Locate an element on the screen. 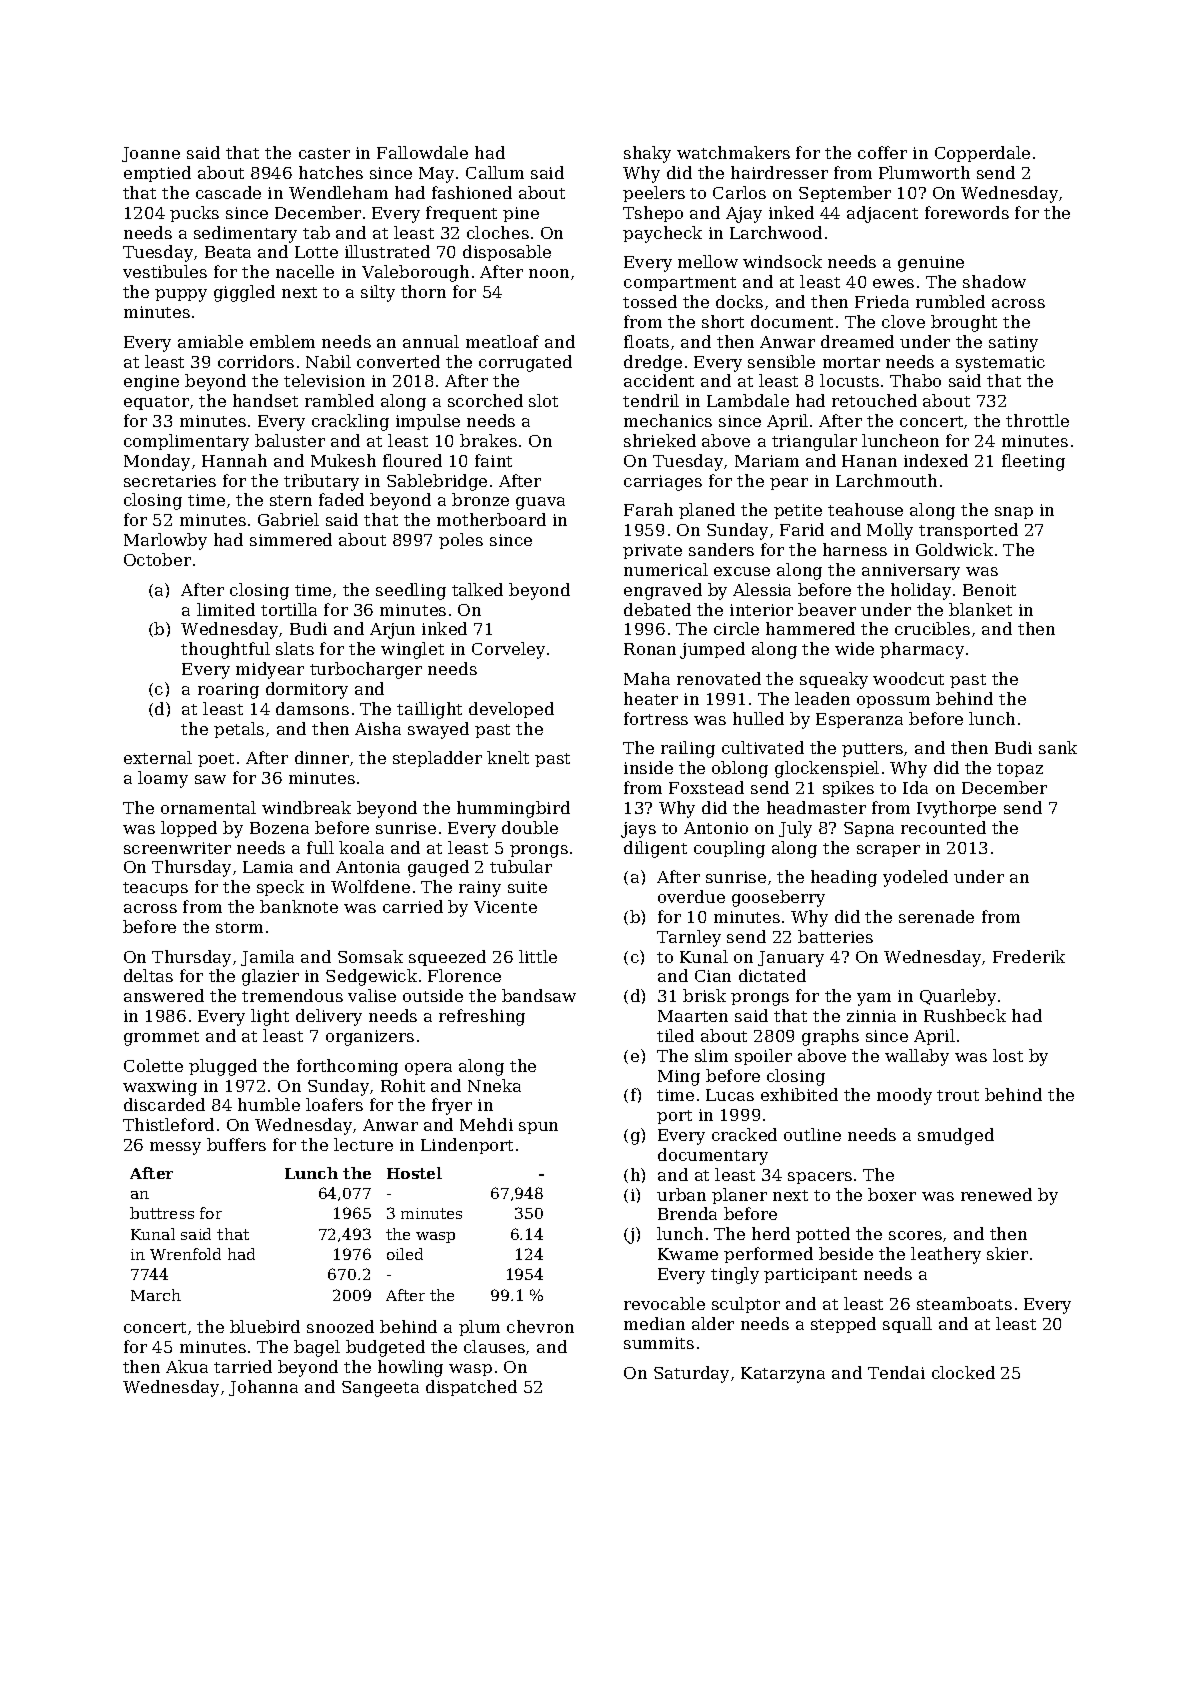  howling is located at coordinates (410, 1368).
